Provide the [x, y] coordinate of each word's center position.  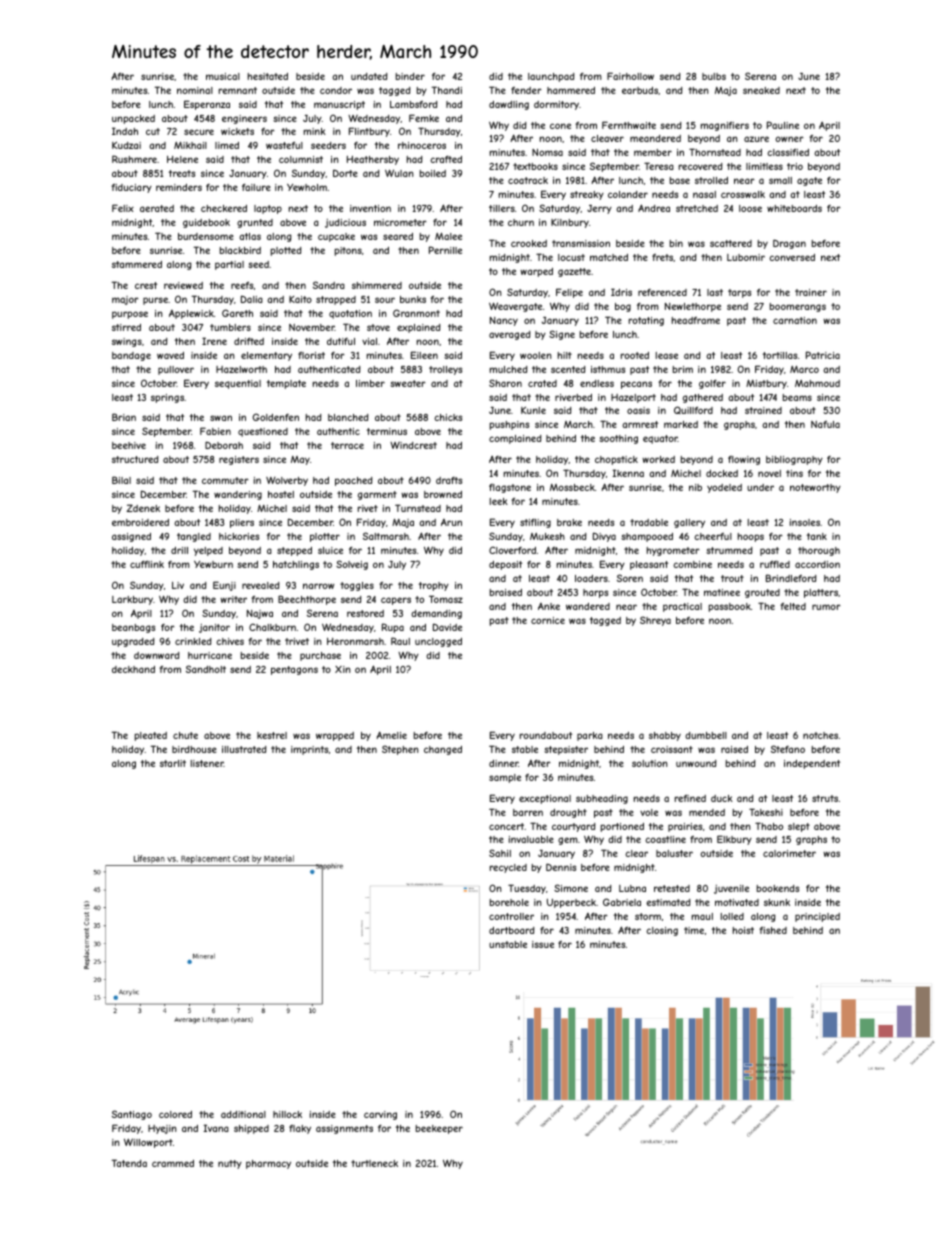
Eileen [424, 355]
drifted [249, 341]
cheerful [713, 536]
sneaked [761, 90]
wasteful [284, 145]
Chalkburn [272, 627]
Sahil [500, 853]
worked [658, 459]
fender [526, 90]
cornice [548, 620]
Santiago [132, 1115]
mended [707, 812]
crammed [173, 1163]
